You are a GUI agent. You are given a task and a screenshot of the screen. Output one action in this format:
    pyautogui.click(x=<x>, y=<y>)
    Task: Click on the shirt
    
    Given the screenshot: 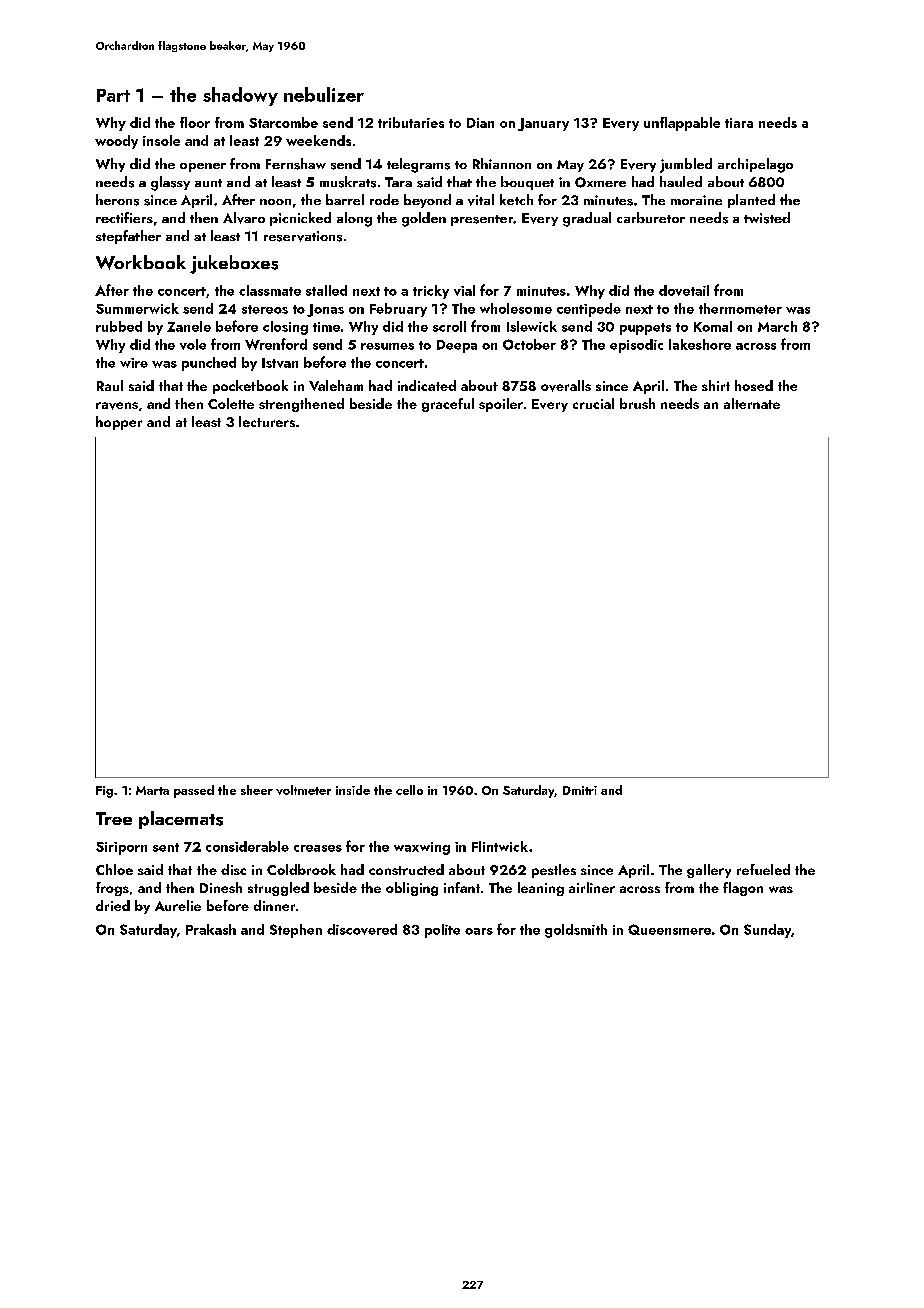 What is the action you would take?
    pyautogui.click(x=716, y=385)
